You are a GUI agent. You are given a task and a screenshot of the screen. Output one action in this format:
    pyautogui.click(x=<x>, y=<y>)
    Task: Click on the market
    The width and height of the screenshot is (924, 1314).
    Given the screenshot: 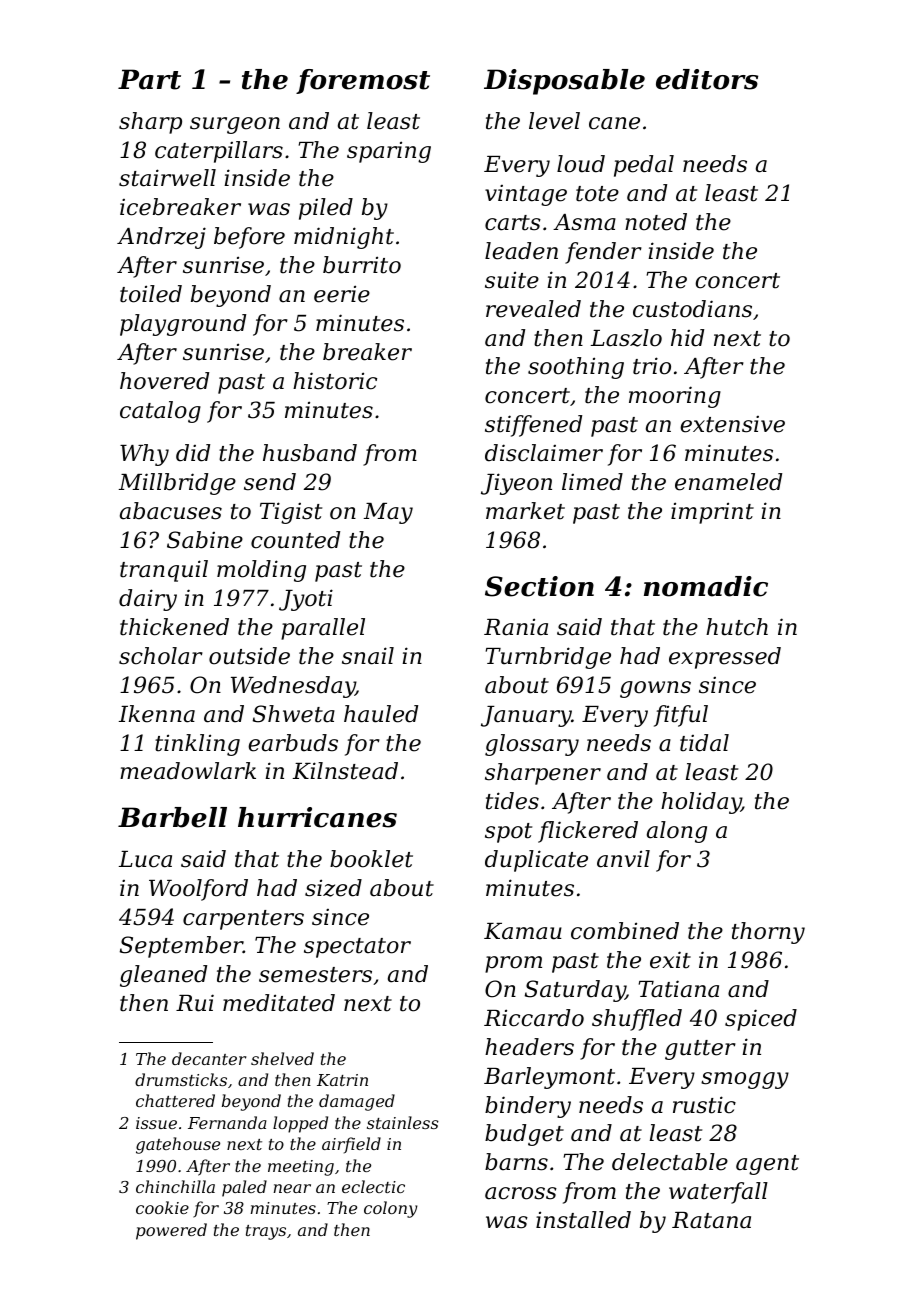 What is the action you would take?
    pyautogui.click(x=525, y=511)
